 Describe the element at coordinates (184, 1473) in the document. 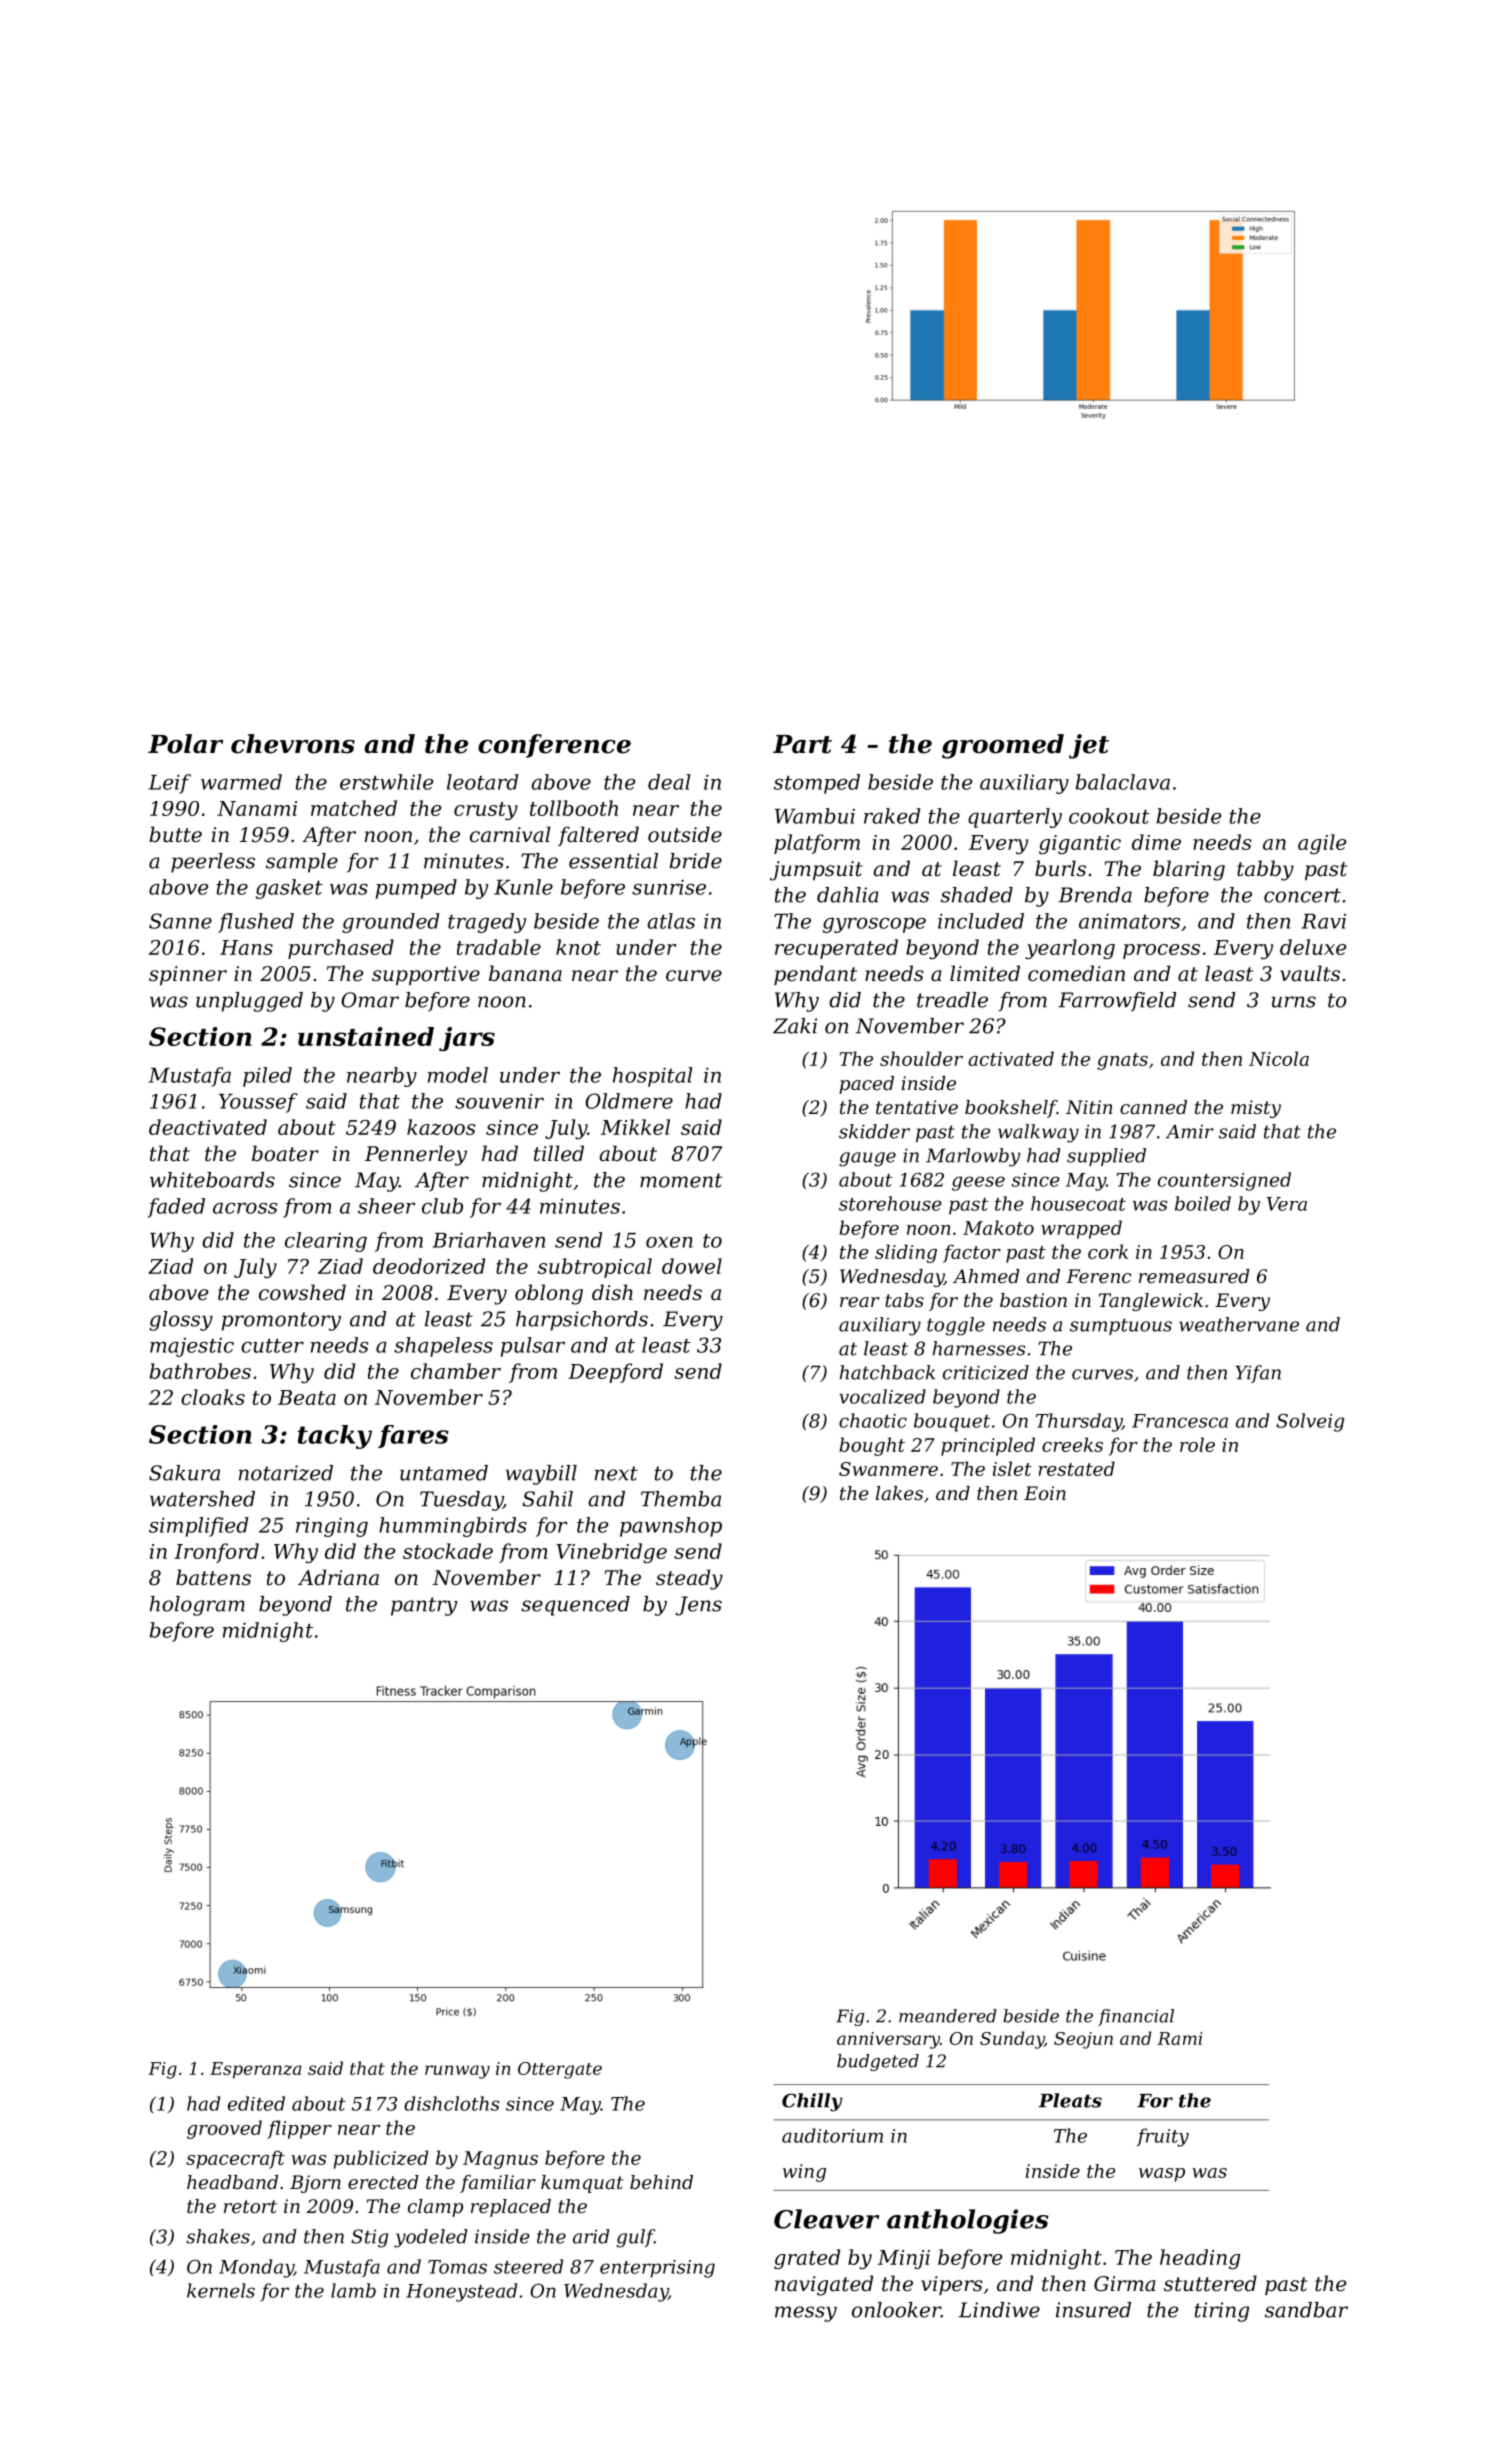

I see `Sakura` at that location.
